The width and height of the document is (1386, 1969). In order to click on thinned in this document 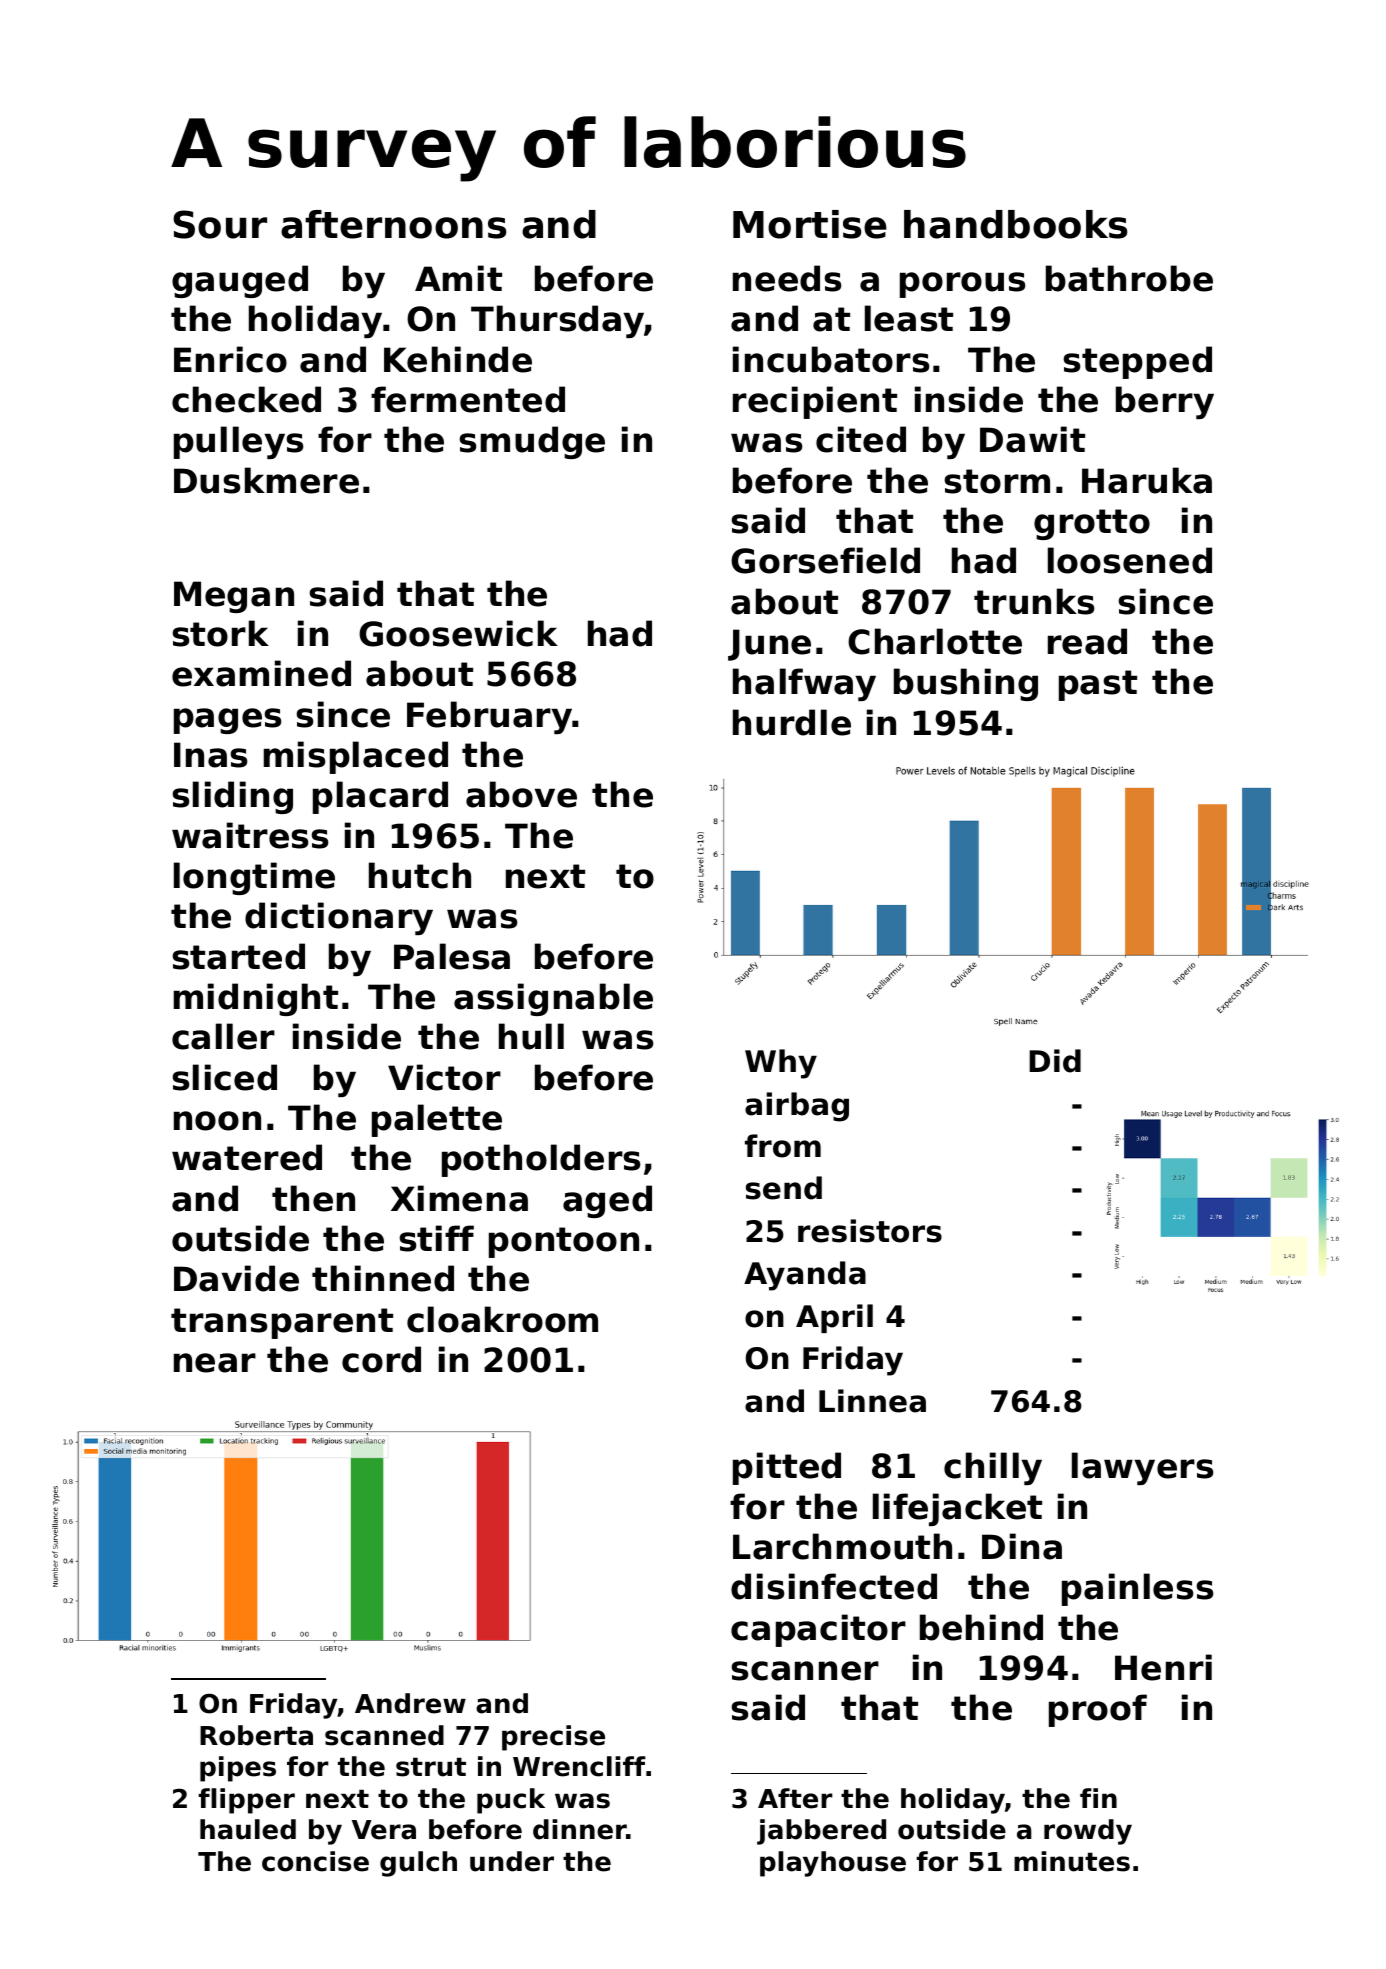, I will do `click(383, 1278)`.
